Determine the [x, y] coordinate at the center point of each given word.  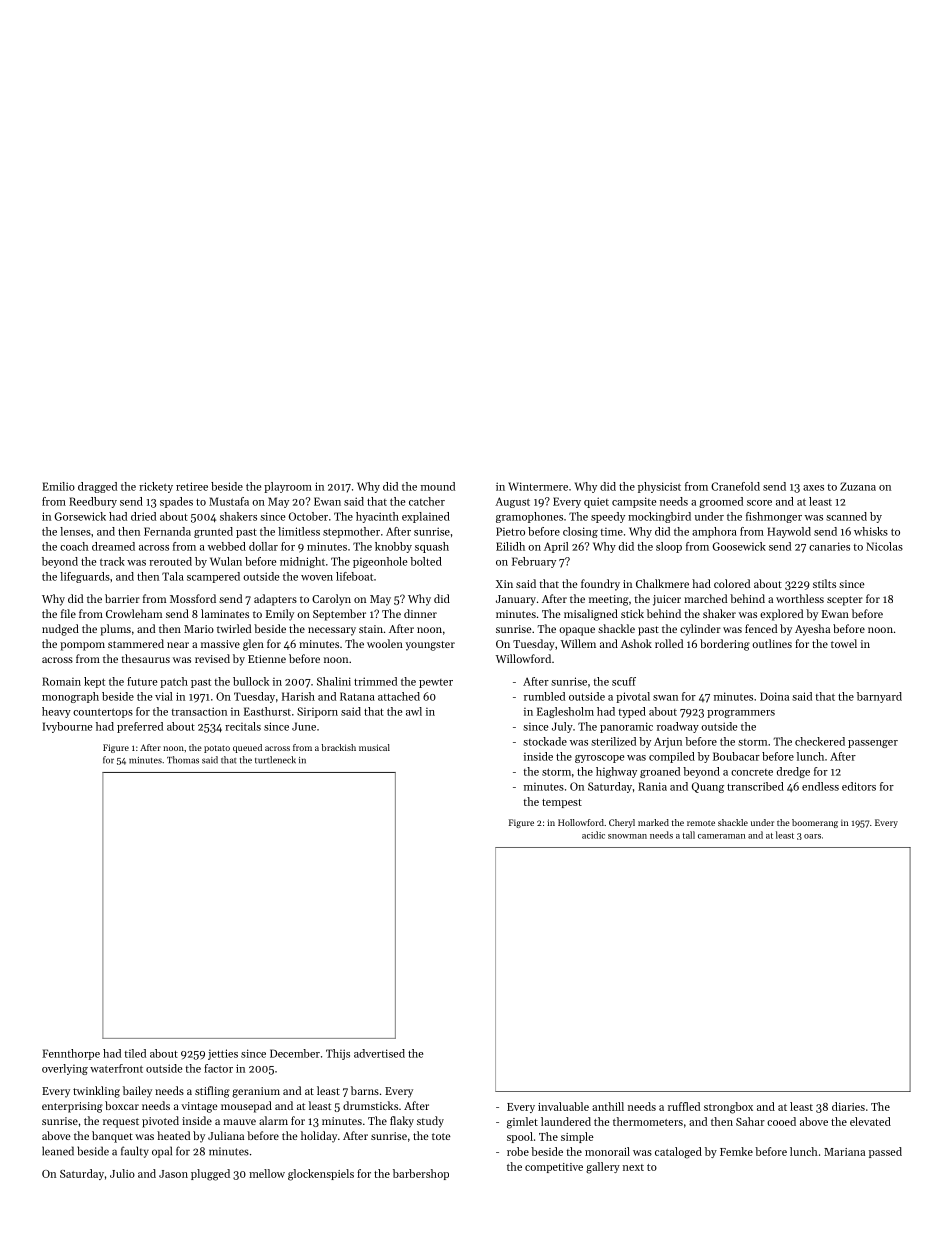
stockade [545, 741]
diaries [848, 1106]
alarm [273, 1120]
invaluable [563, 1106]
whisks [871, 531]
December [295, 1053]
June [304, 726]
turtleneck [275, 760]
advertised [379, 1053]
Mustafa [229, 501]
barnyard [879, 697]
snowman [627, 836]
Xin [504, 584]
